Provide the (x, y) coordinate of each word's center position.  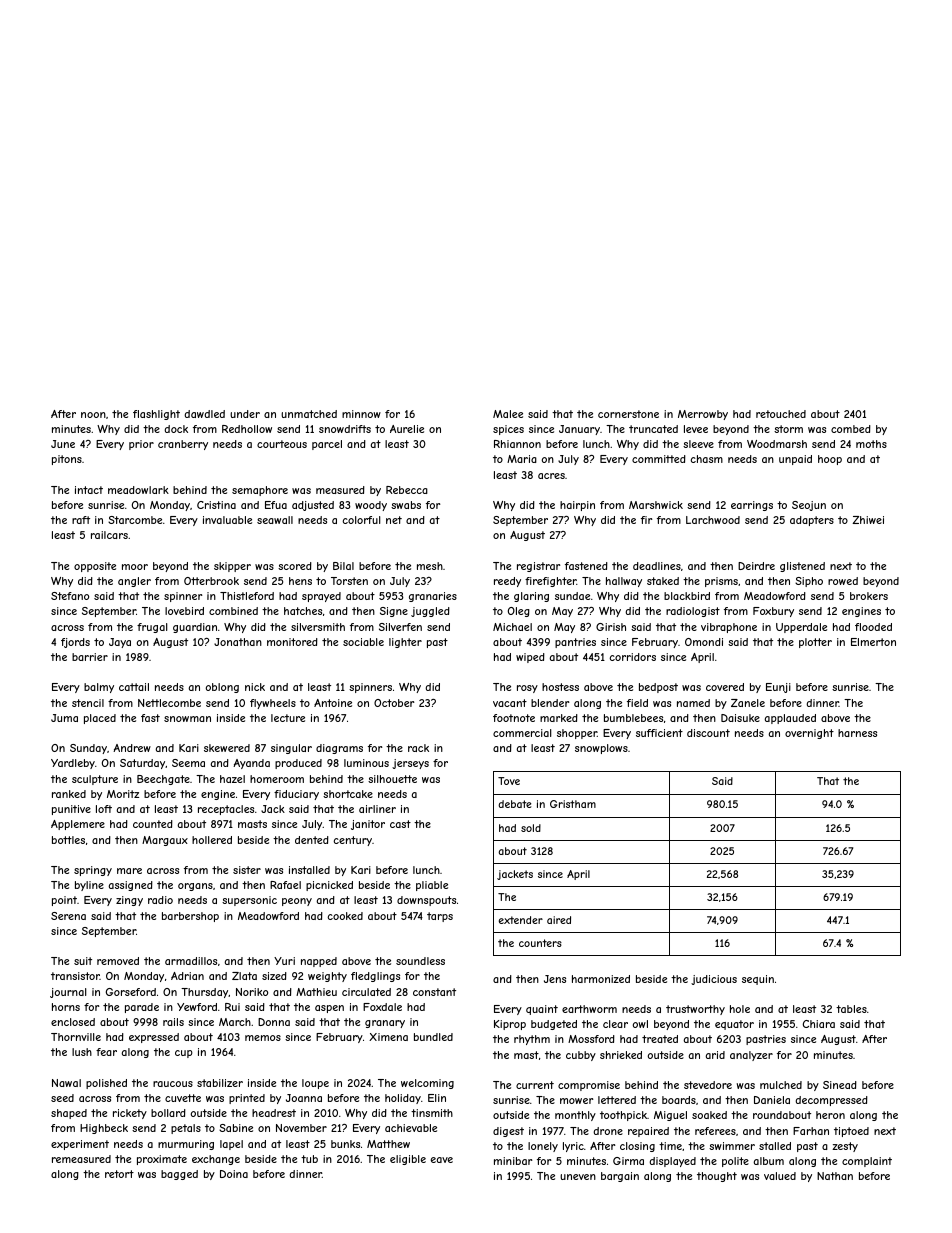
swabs (406, 505)
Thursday (205, 993)
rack (418, 748)
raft (81, 520)
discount (708, 733)
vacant (510, 703)
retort (119, 1174)
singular (291, 749)
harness (857, 733)
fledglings (375, 977)
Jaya (120, 643)
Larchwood (713, 520)
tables (851, 1009)
